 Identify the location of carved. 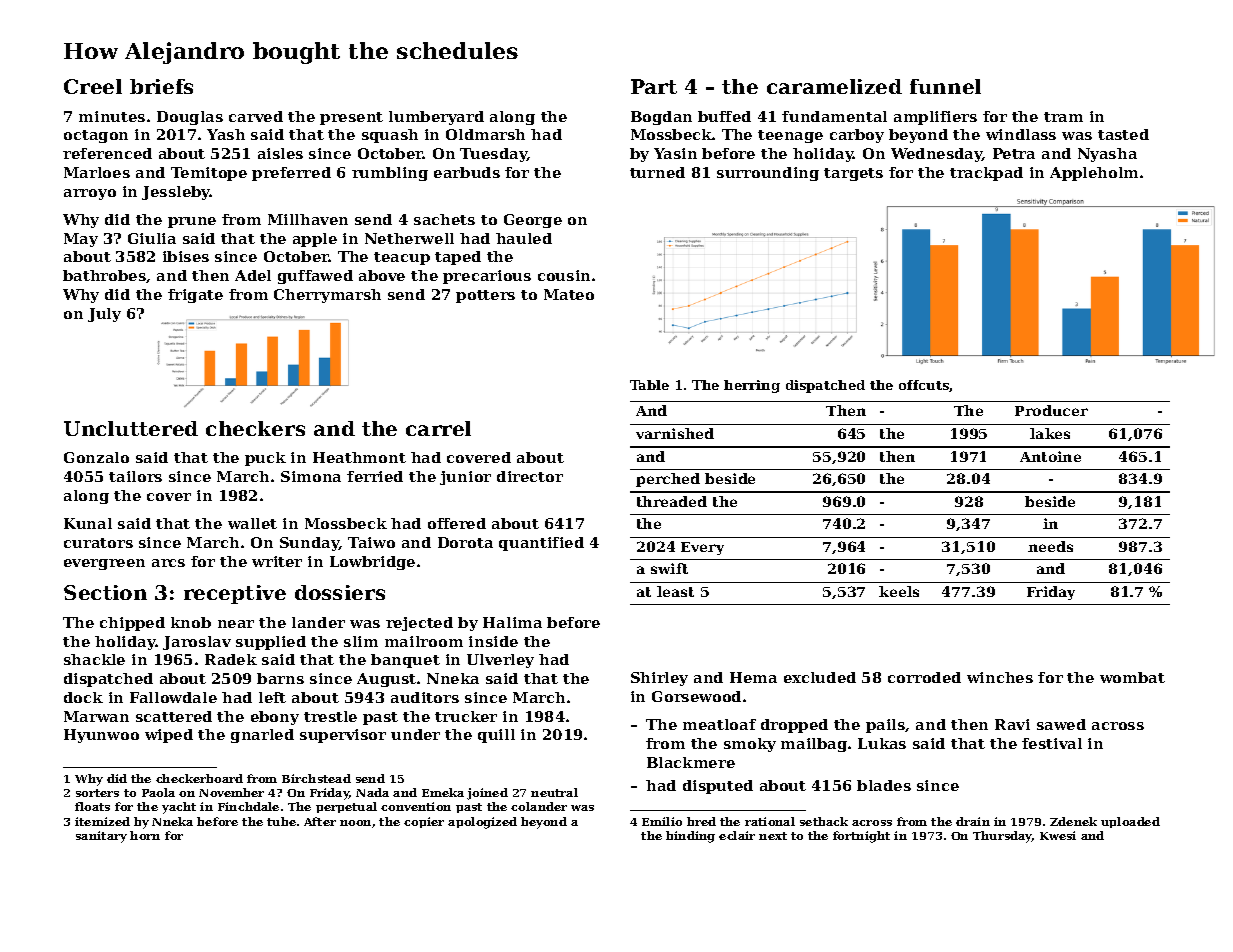
(256, 116).
